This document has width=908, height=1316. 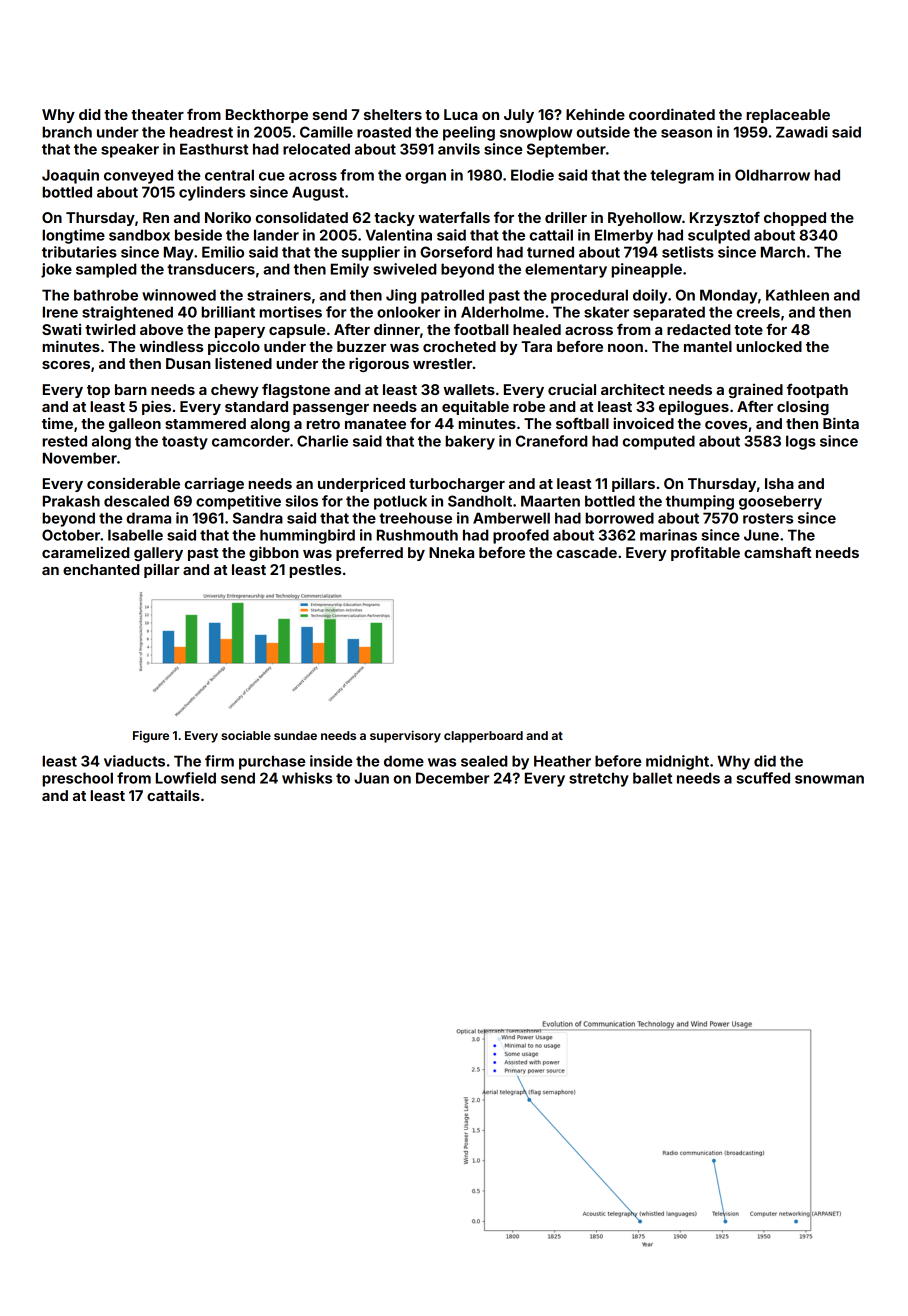 I want to click on firm, so click(x=219, y=761).
